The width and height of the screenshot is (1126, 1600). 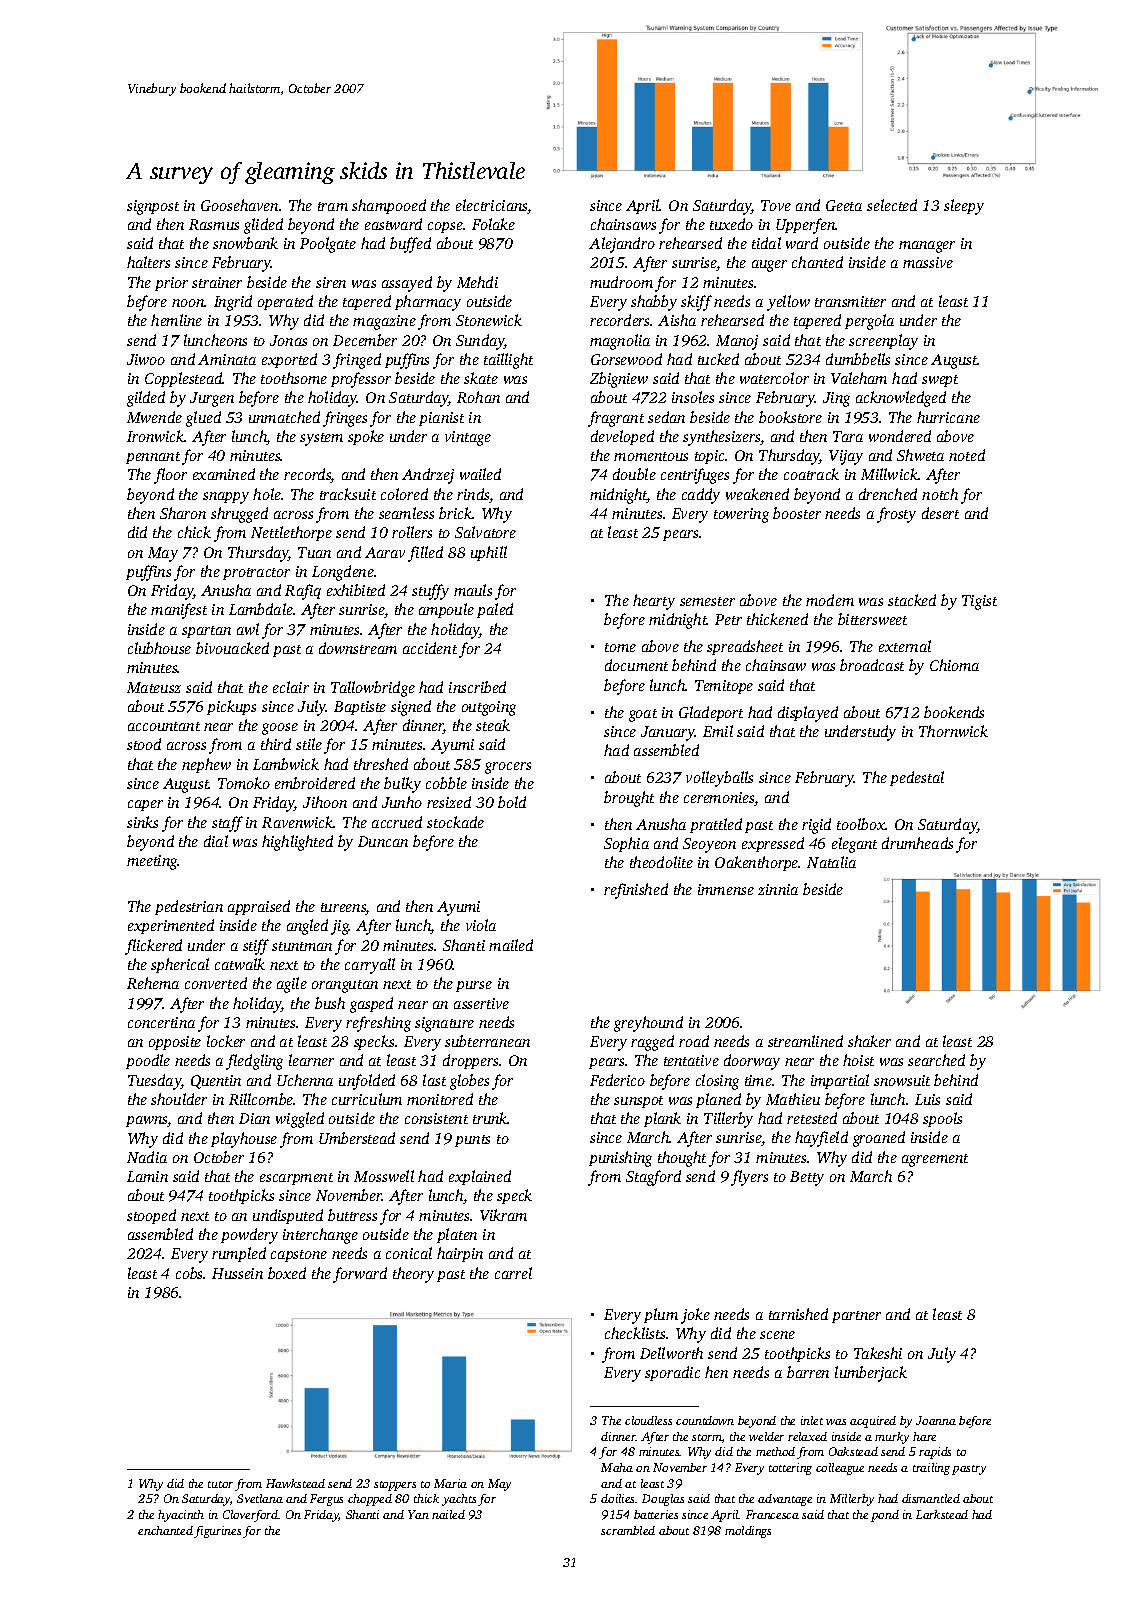 What do you see at coordinates (145, 805) in the screenshot?
I see `caper` at bounding box center [145, 805].
